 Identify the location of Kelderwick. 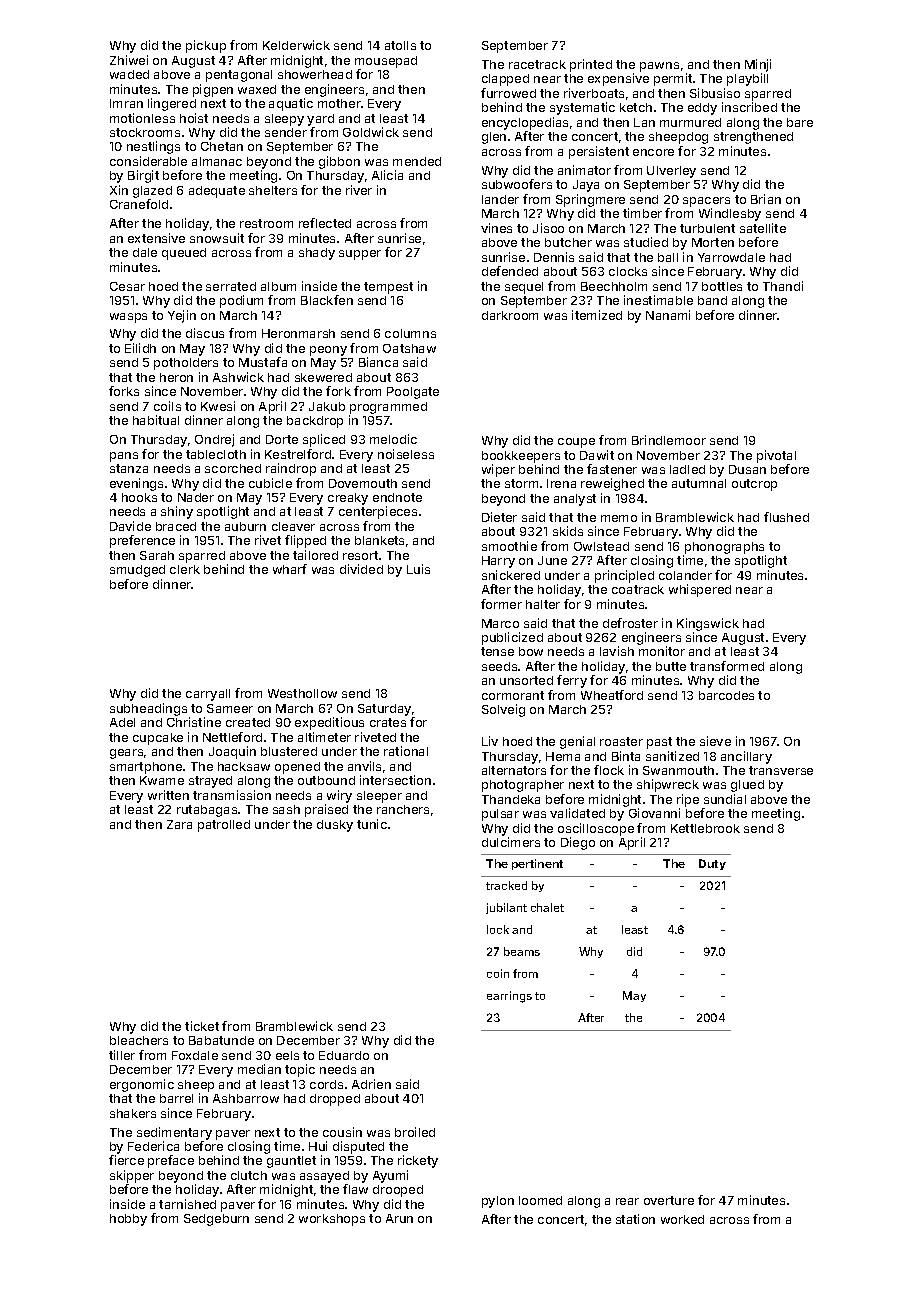
(296, 45).
